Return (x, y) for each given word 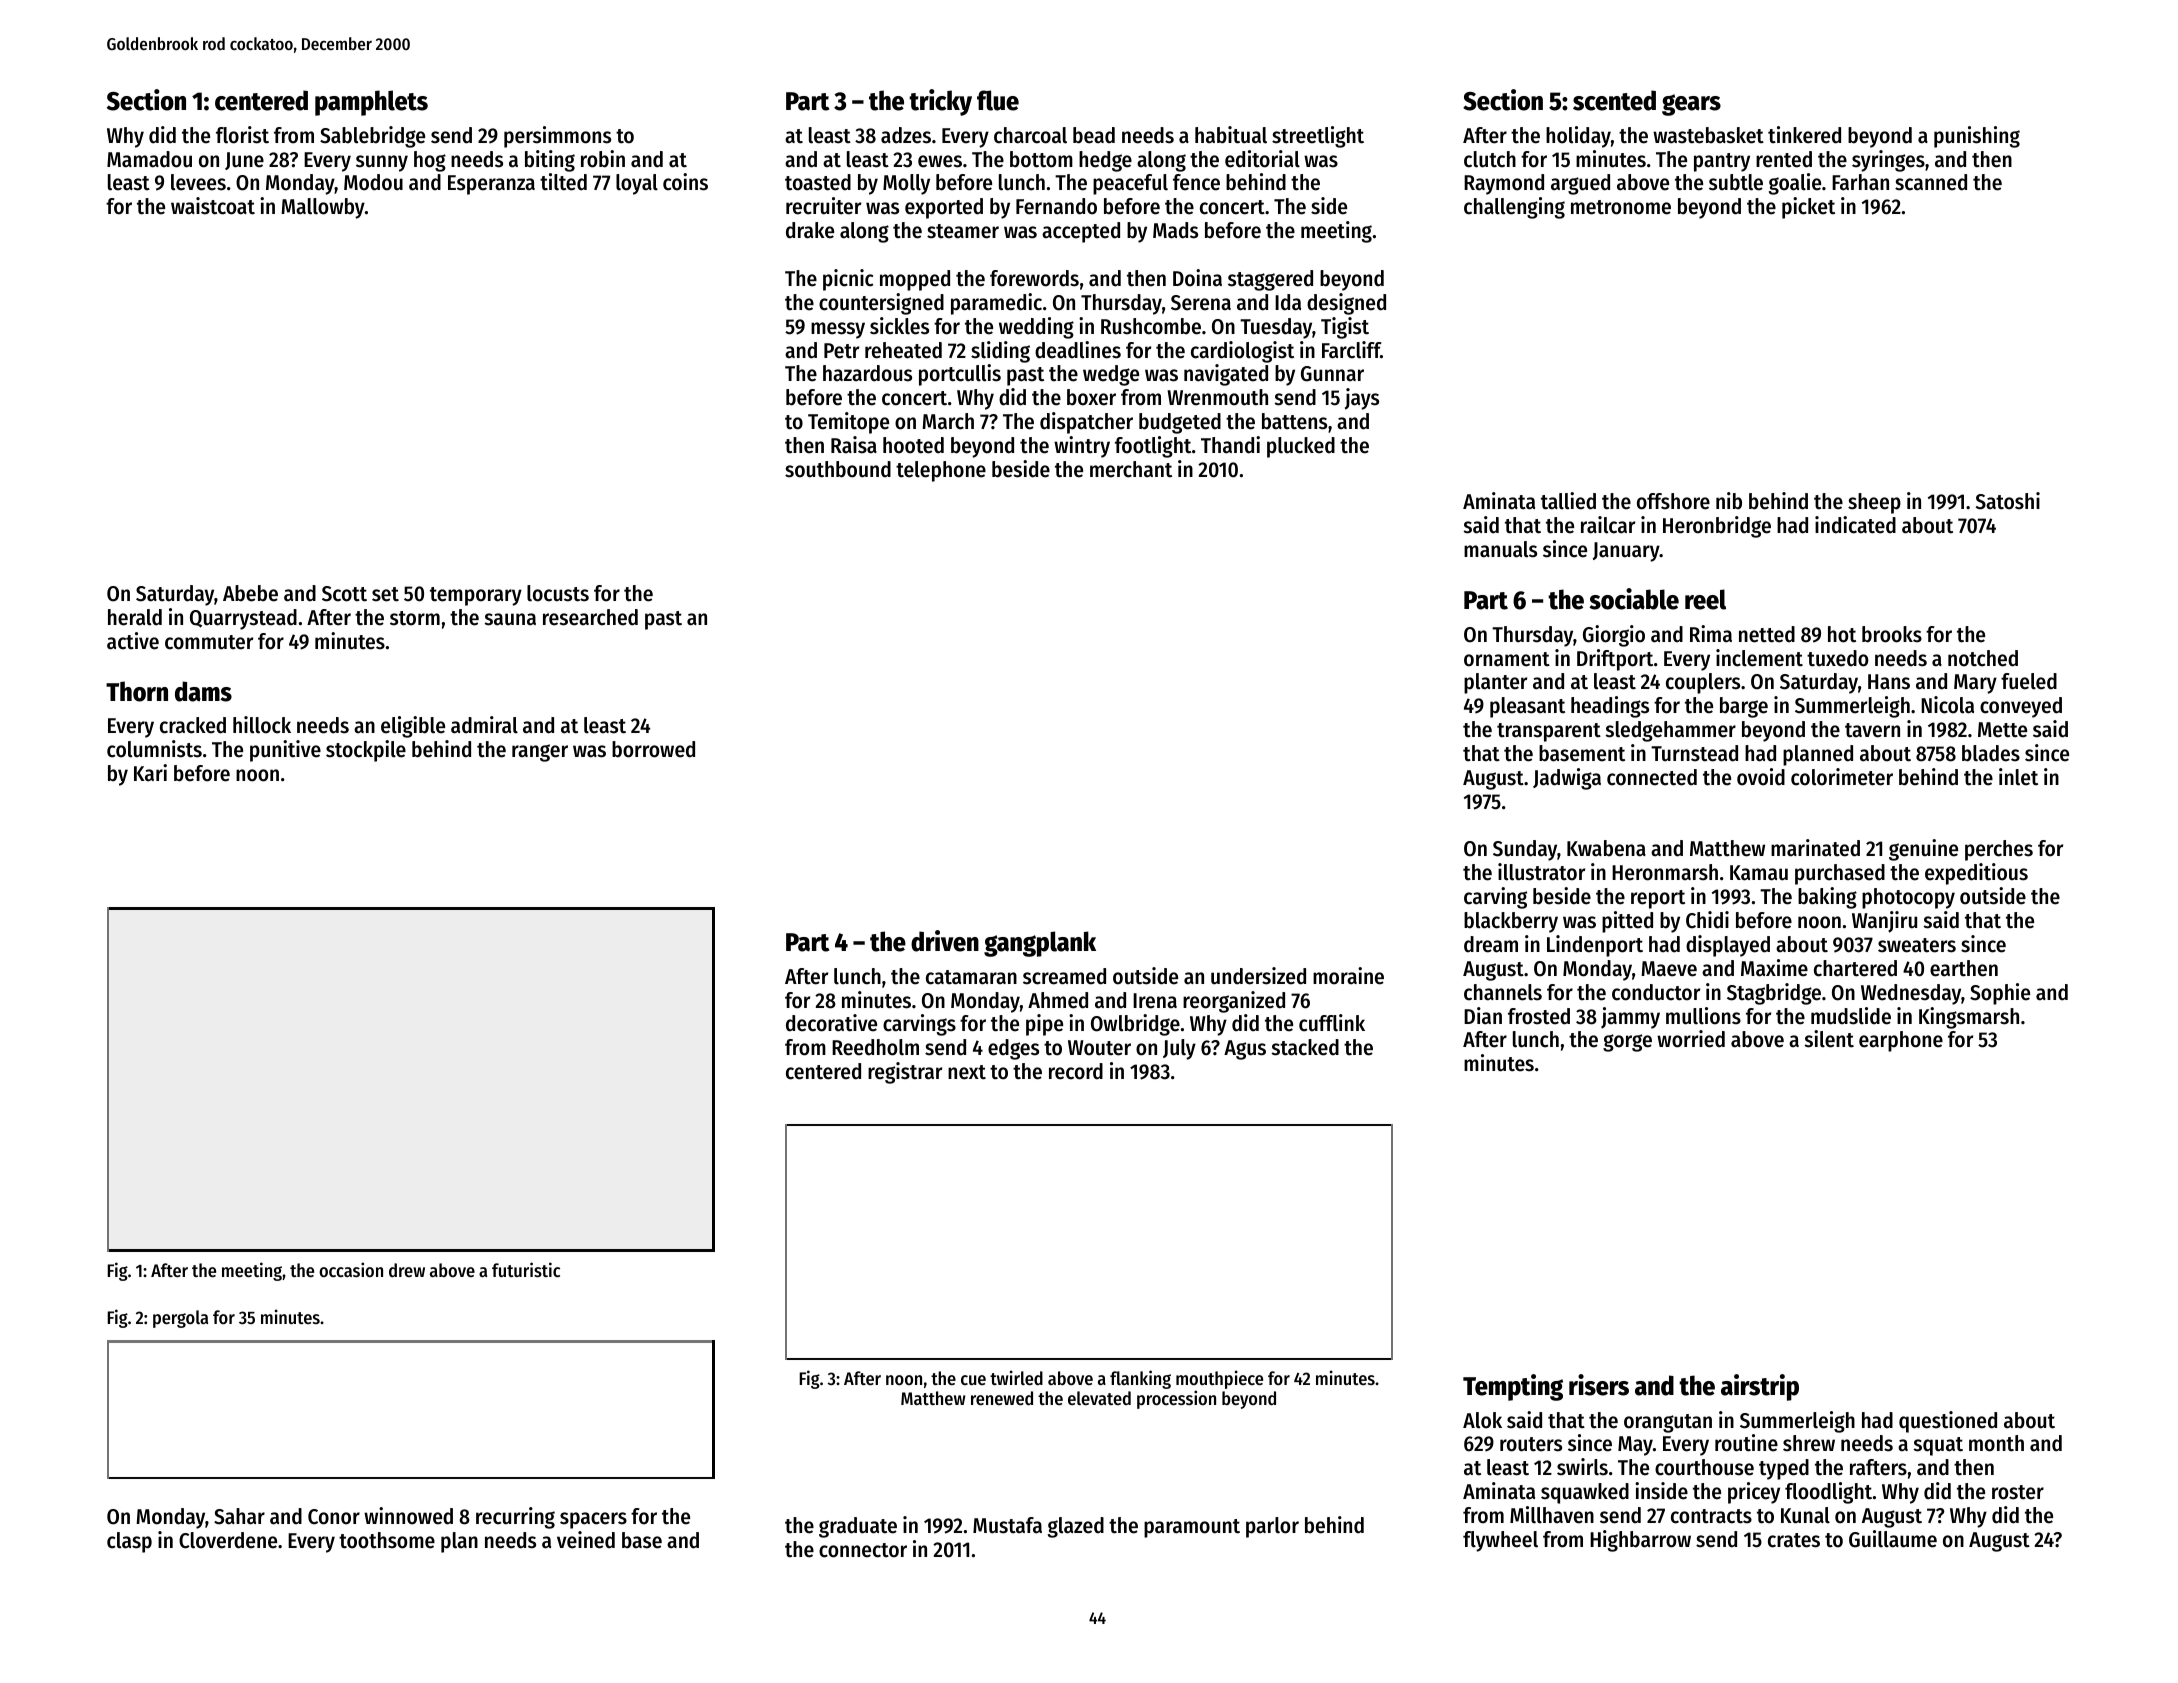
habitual (1231, 135)
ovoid (1761, 777)
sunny (382, 163)
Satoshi (2008, 501)
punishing (1977, 137)
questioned (1948, 1422)
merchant (1131, 469)
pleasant (1527, 707)
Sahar (239, 1516)
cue (973, 1380)
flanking (1140, 1379)
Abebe (250, 593)
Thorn (137, 691)
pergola (180, 1319)
